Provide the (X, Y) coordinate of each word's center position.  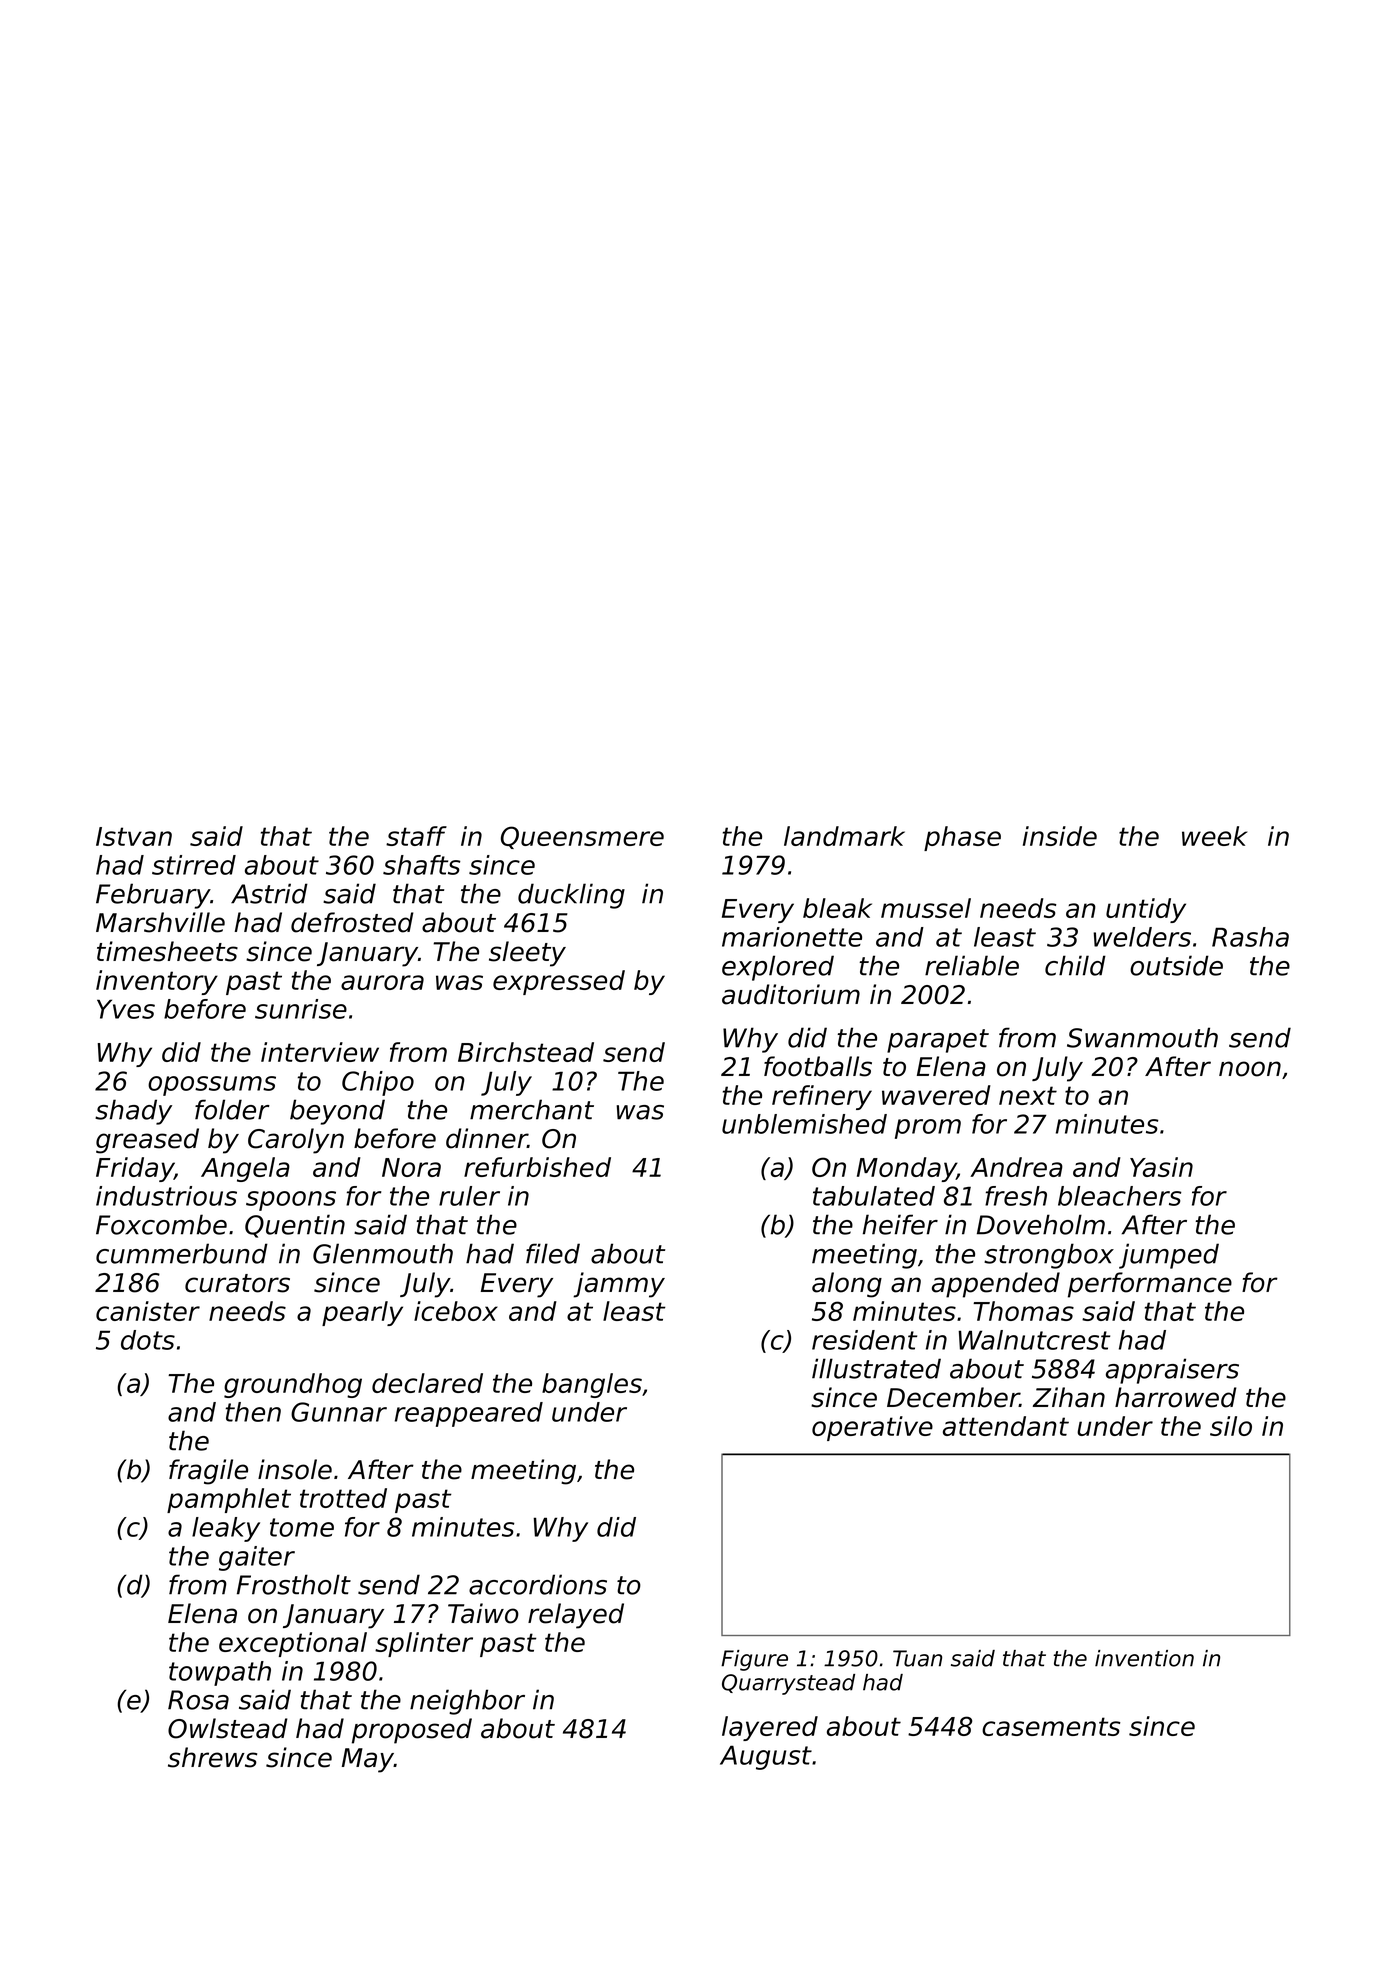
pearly (362, 1313)
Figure (754, 1660)
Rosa (198, 1700)
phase (962, 838)
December (953, 1397)
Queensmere (582, 837)
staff (416, 836)
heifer (900, 1224)
